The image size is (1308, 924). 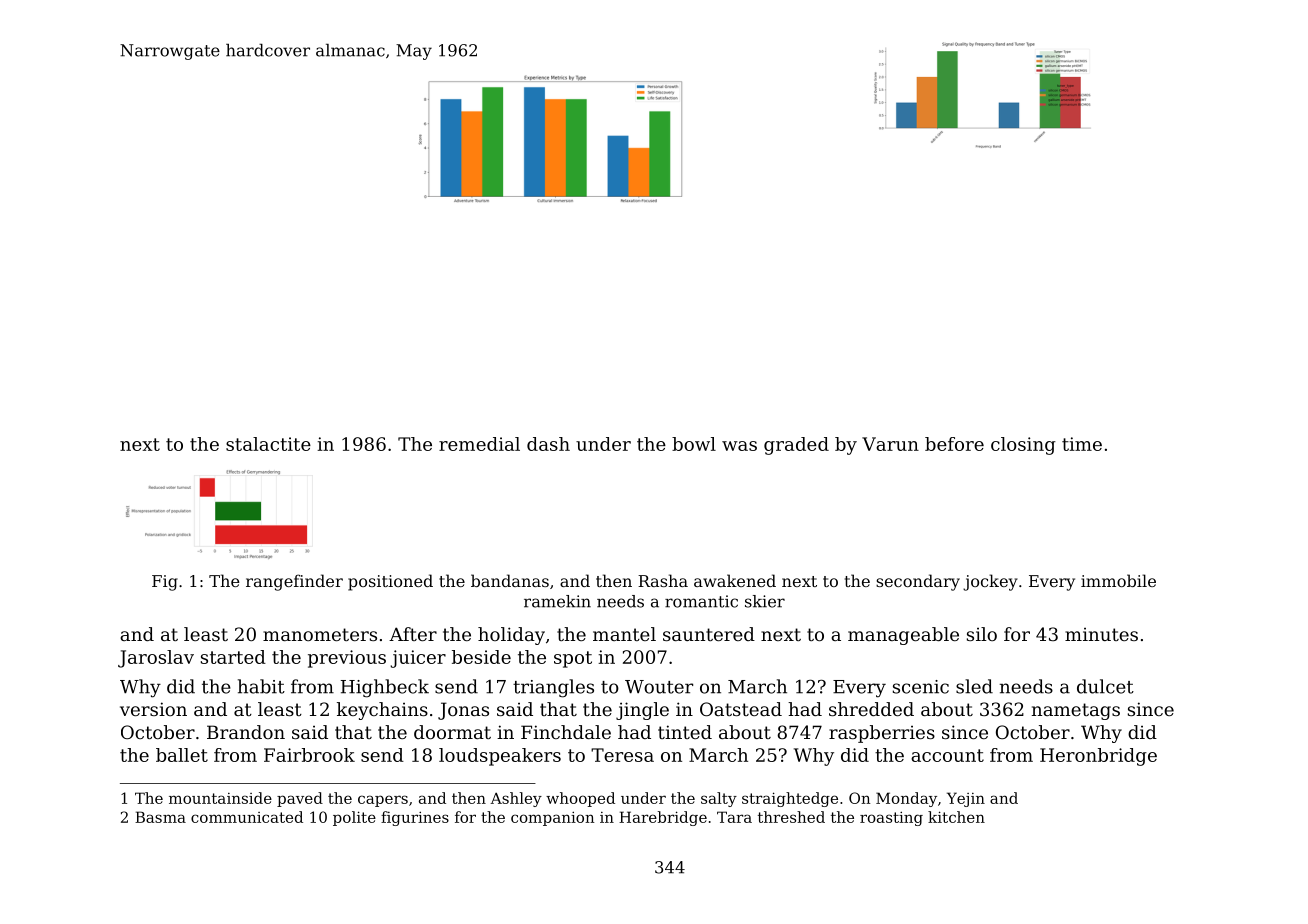 What do you see at coordinates (479, 444) in the document?
I see `remedial` at bounding box center [479, 444].
